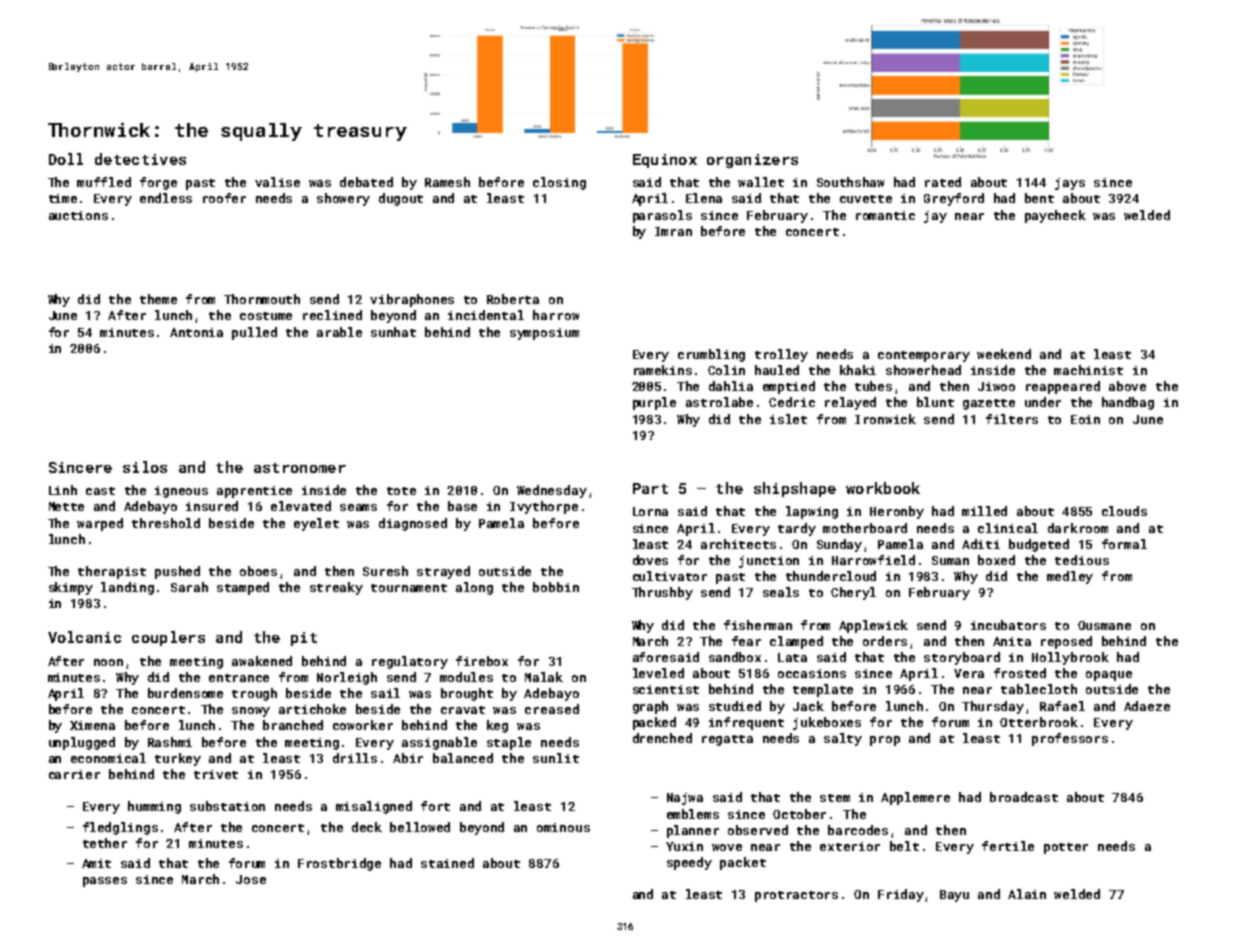 The image size is (1233, 952). Describe the element at coordinates (105, 882) in the page. I see `passes` at that location.
